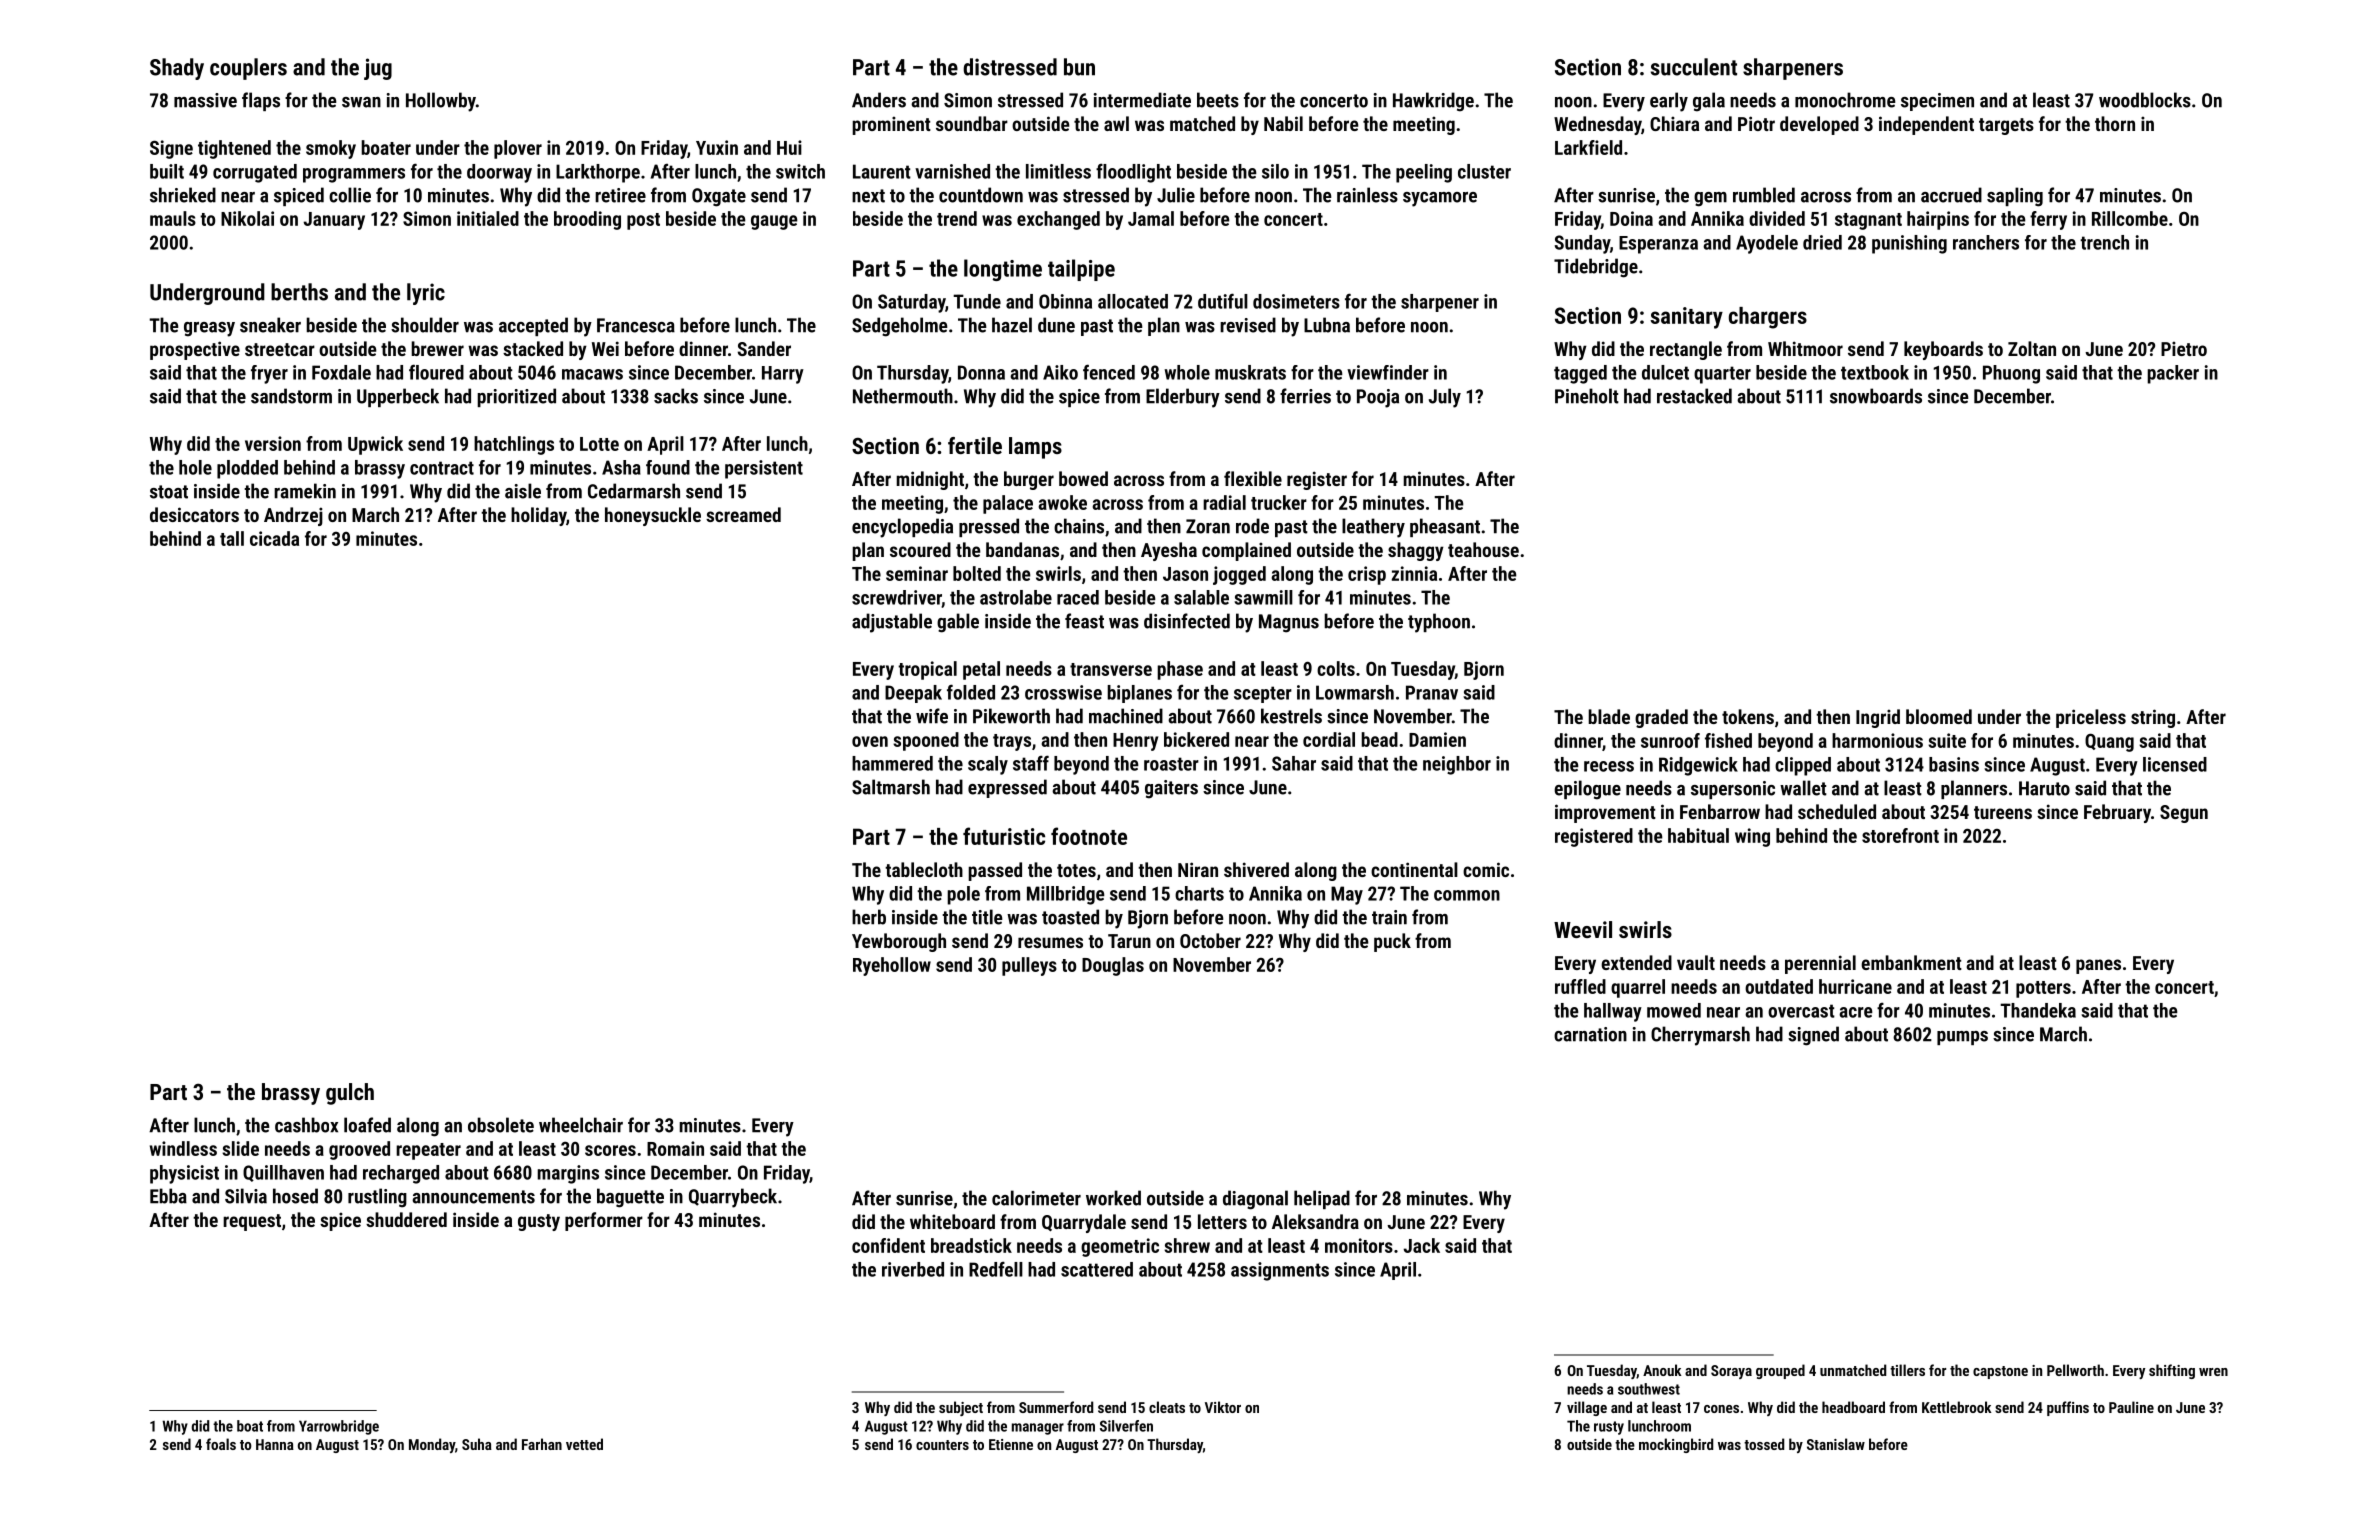  What do you see at coordinates (2184, 348) in the screenshot?
I see `Pietro` at bounding box center [2184, 348].
